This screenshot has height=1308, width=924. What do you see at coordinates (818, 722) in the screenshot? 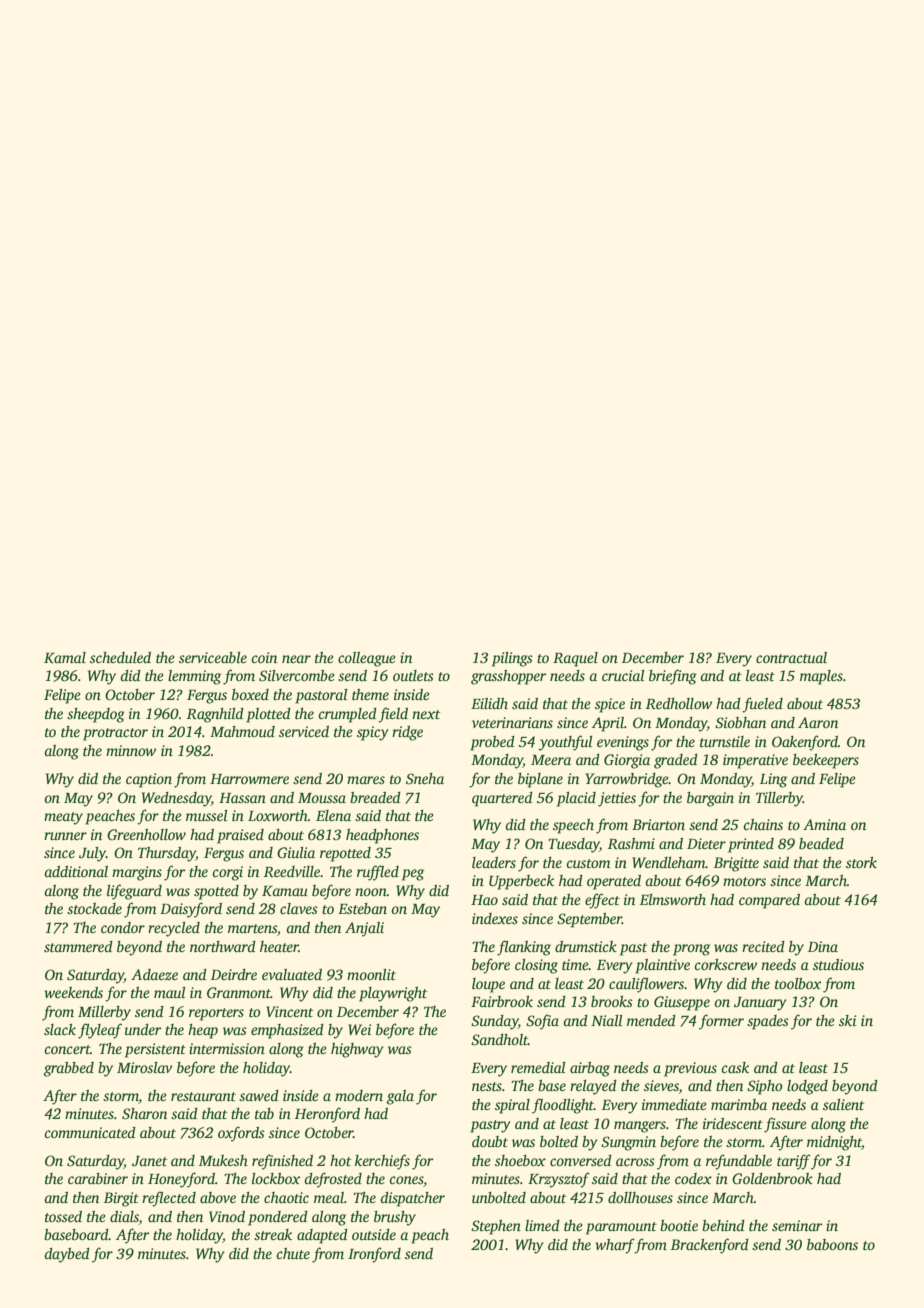
I see `Aaron` at bounding box center [818, 722].
